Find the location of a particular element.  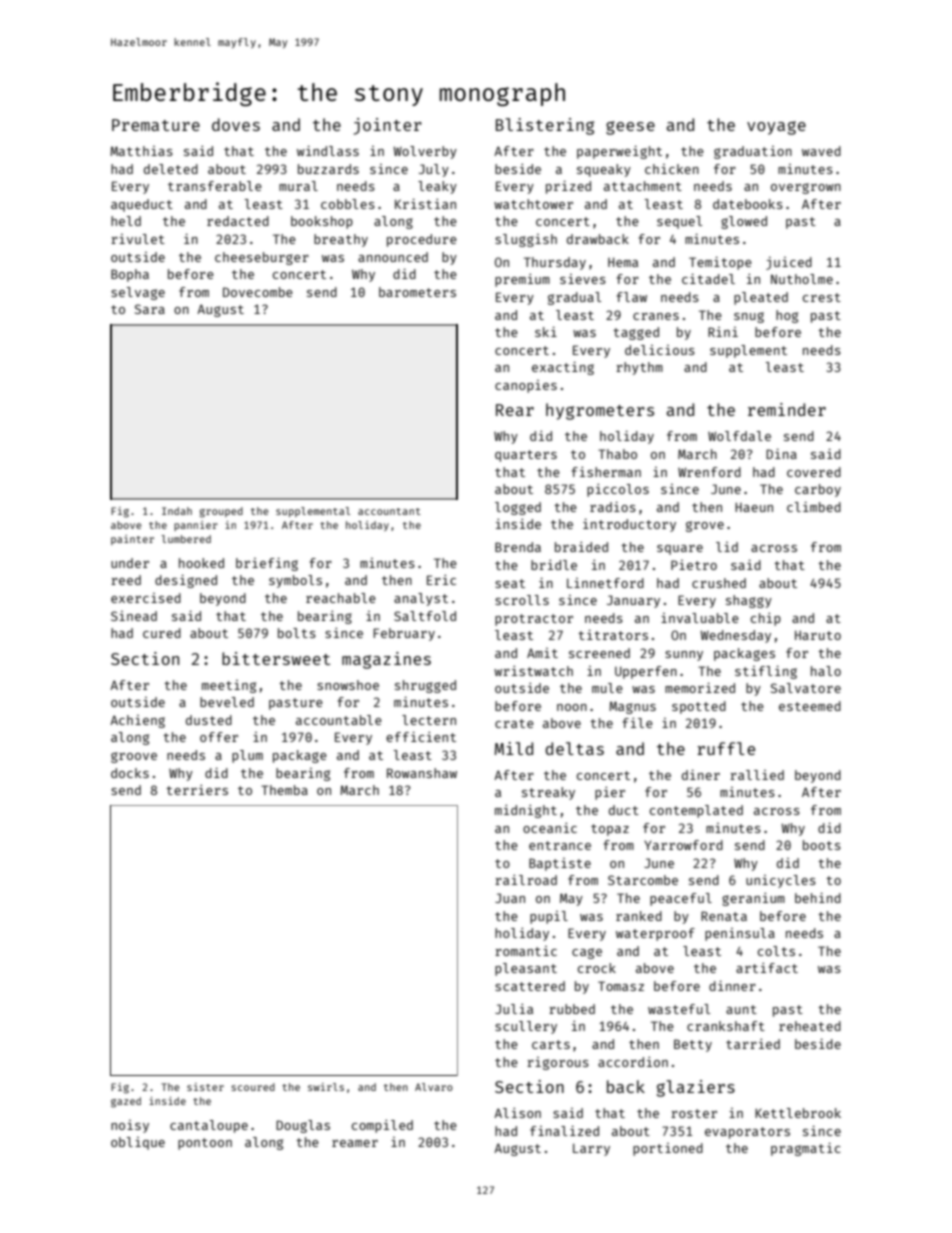

stifling is located at coordinates (766, 672).
